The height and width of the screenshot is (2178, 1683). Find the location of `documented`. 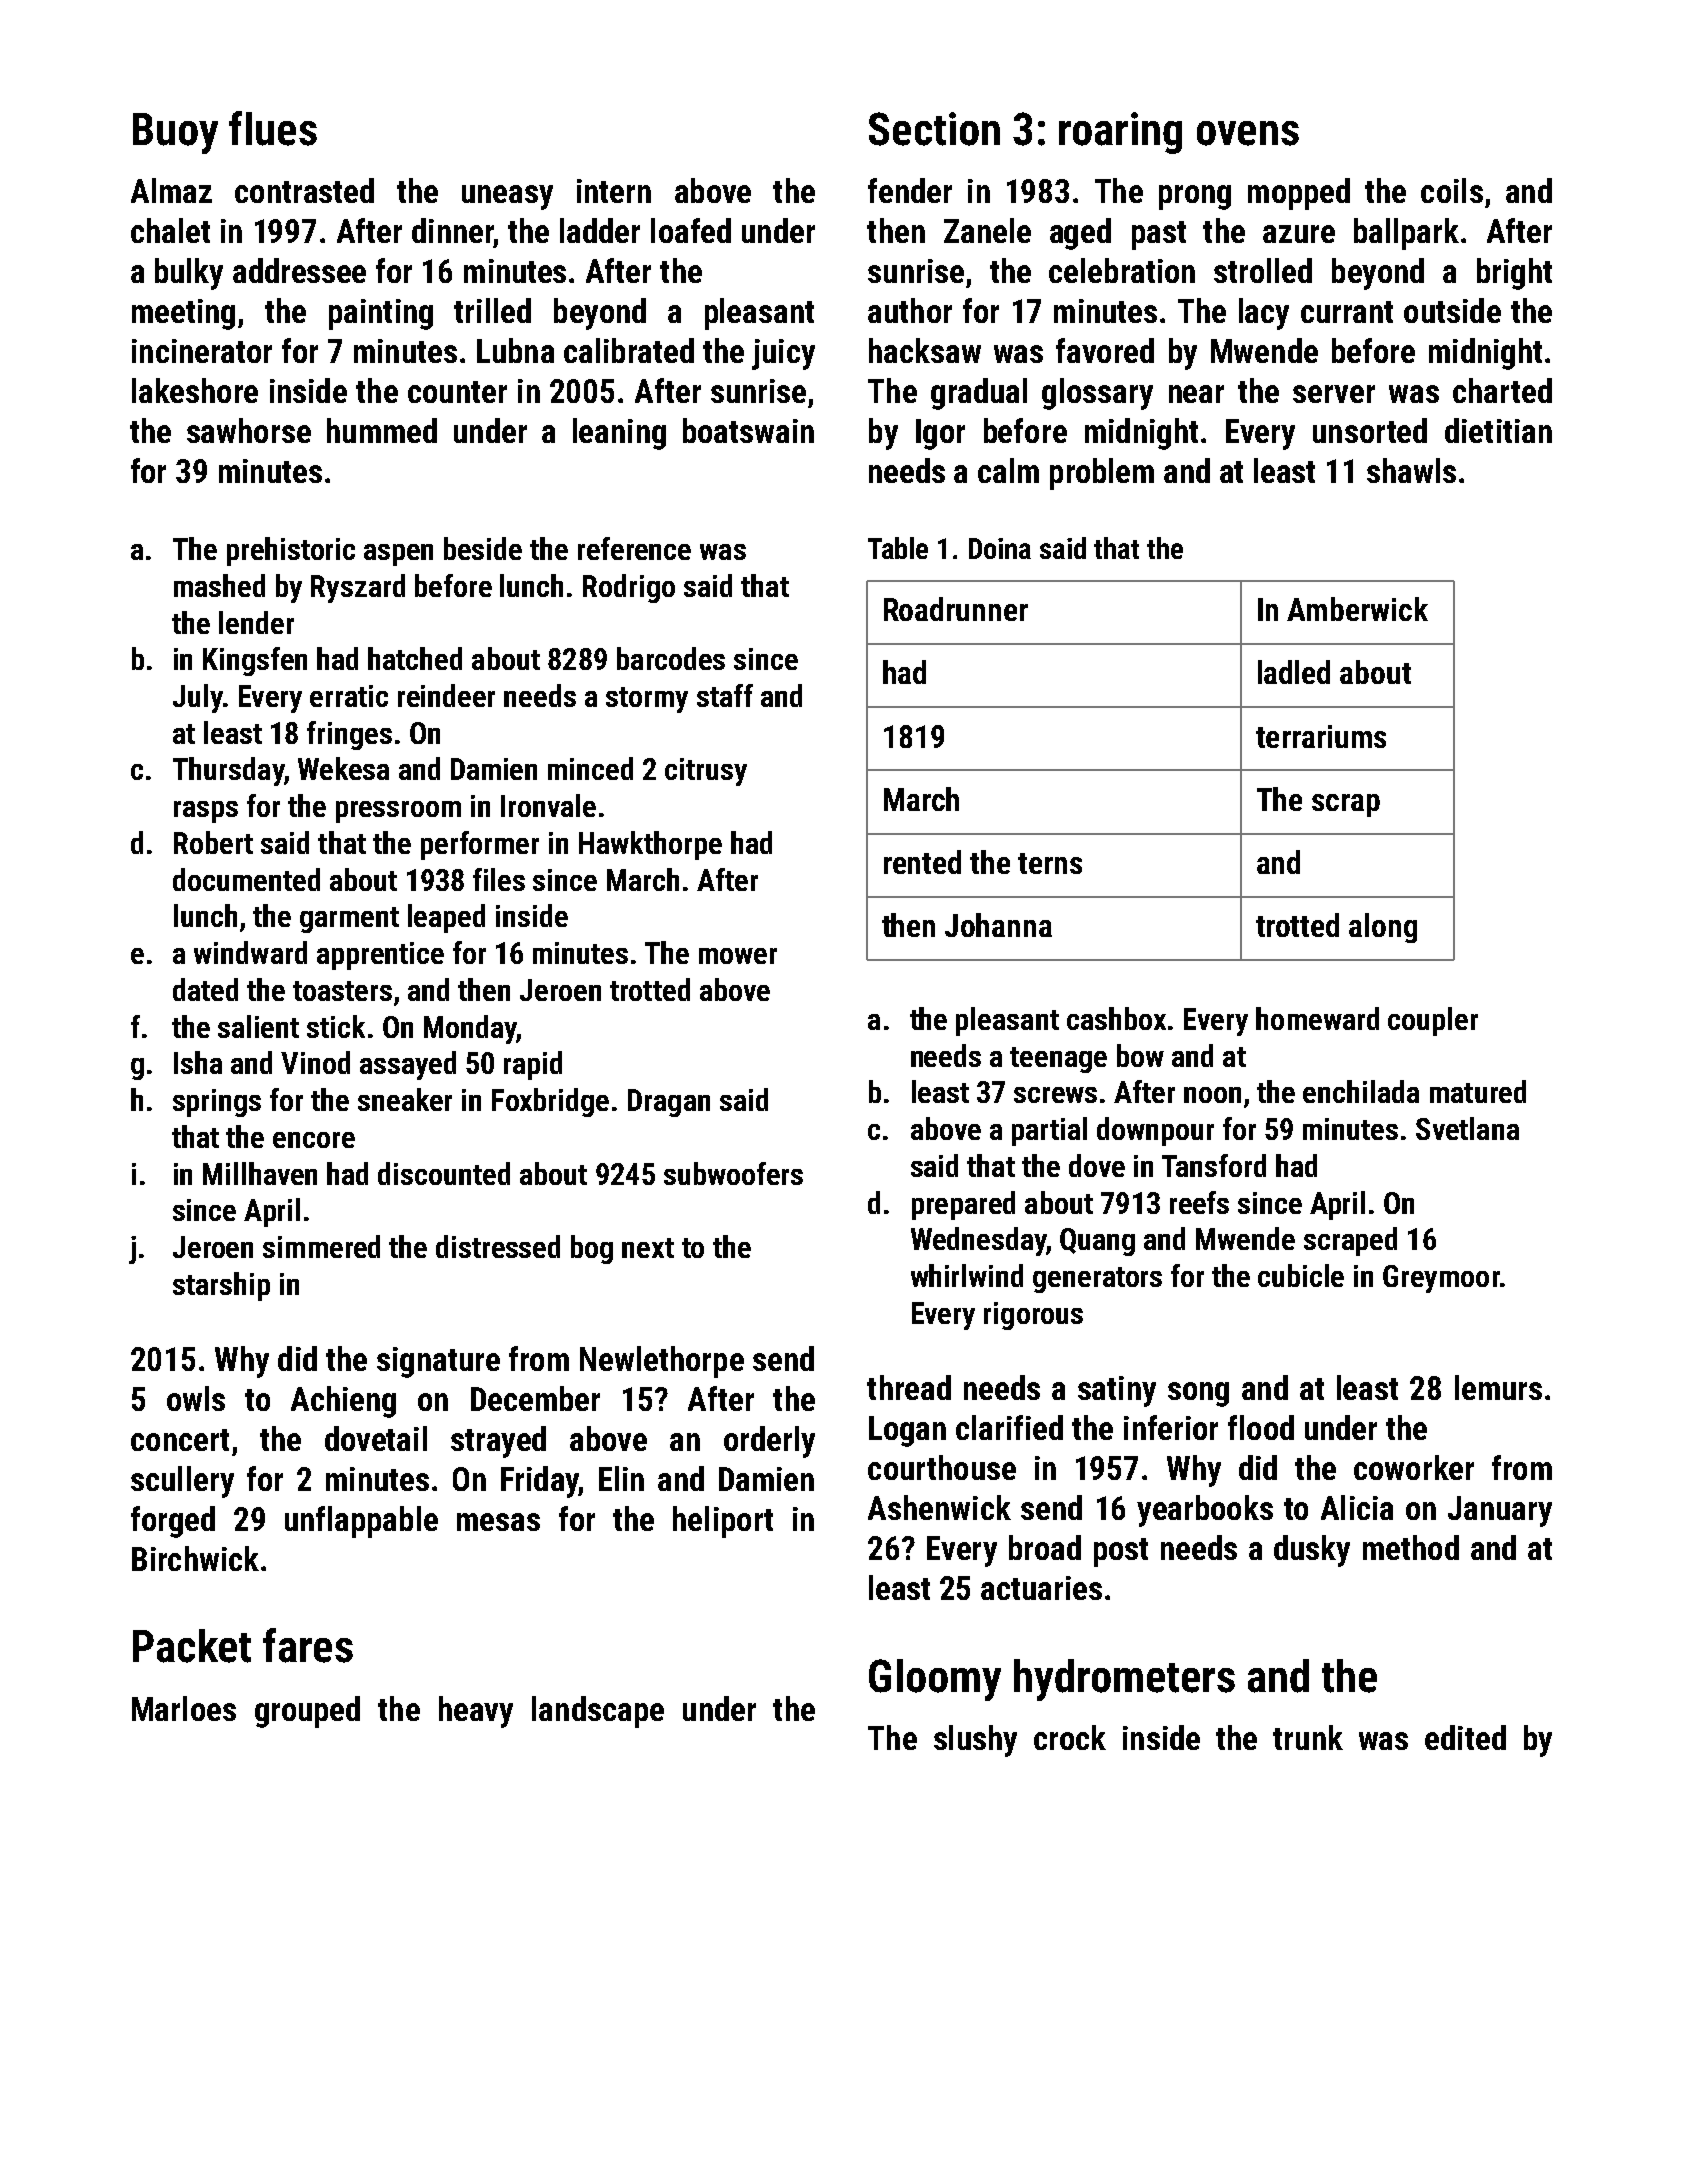

documented is located at coordinates (246, 879).
